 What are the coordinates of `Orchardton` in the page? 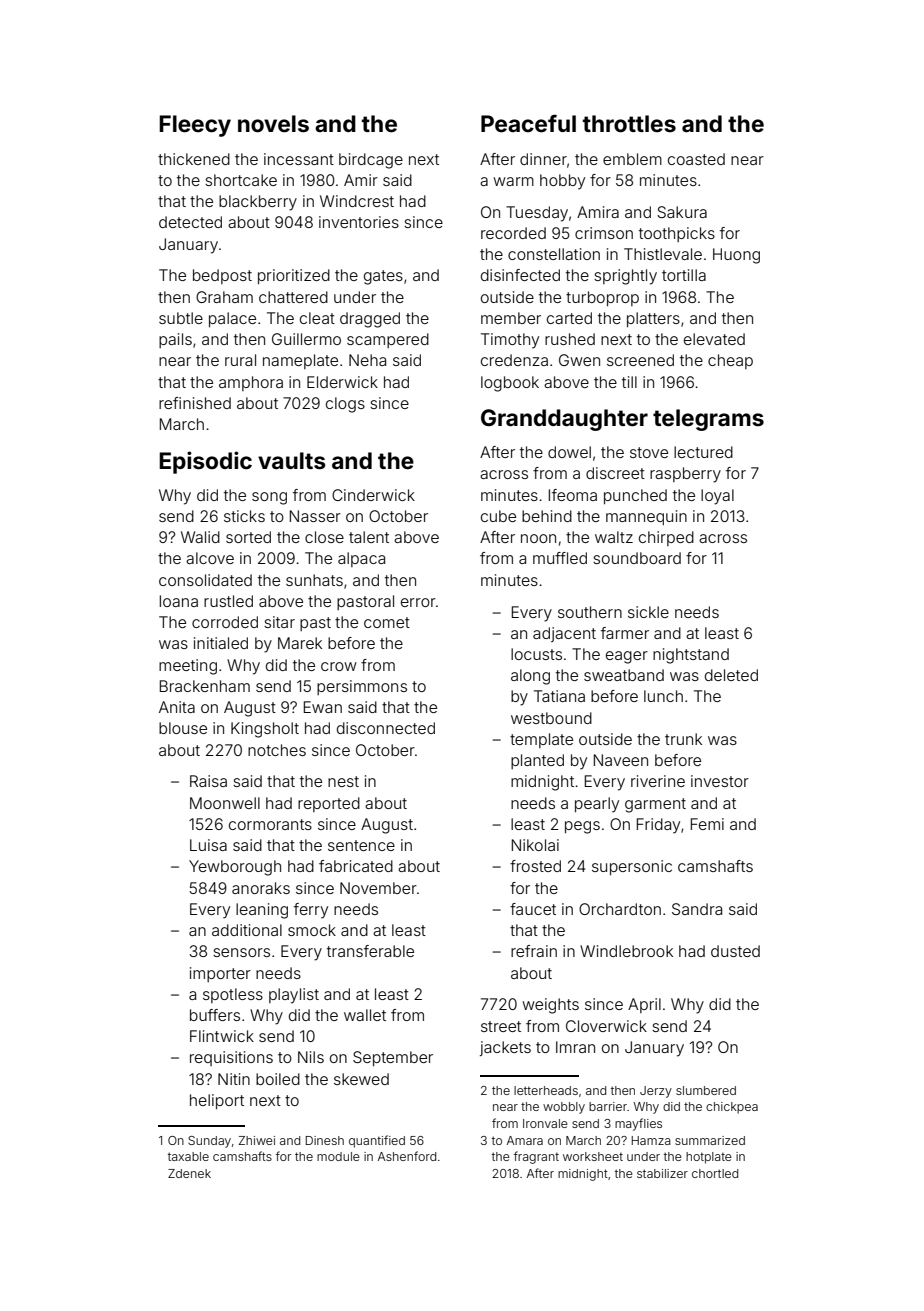 It's located at (620, 909).
